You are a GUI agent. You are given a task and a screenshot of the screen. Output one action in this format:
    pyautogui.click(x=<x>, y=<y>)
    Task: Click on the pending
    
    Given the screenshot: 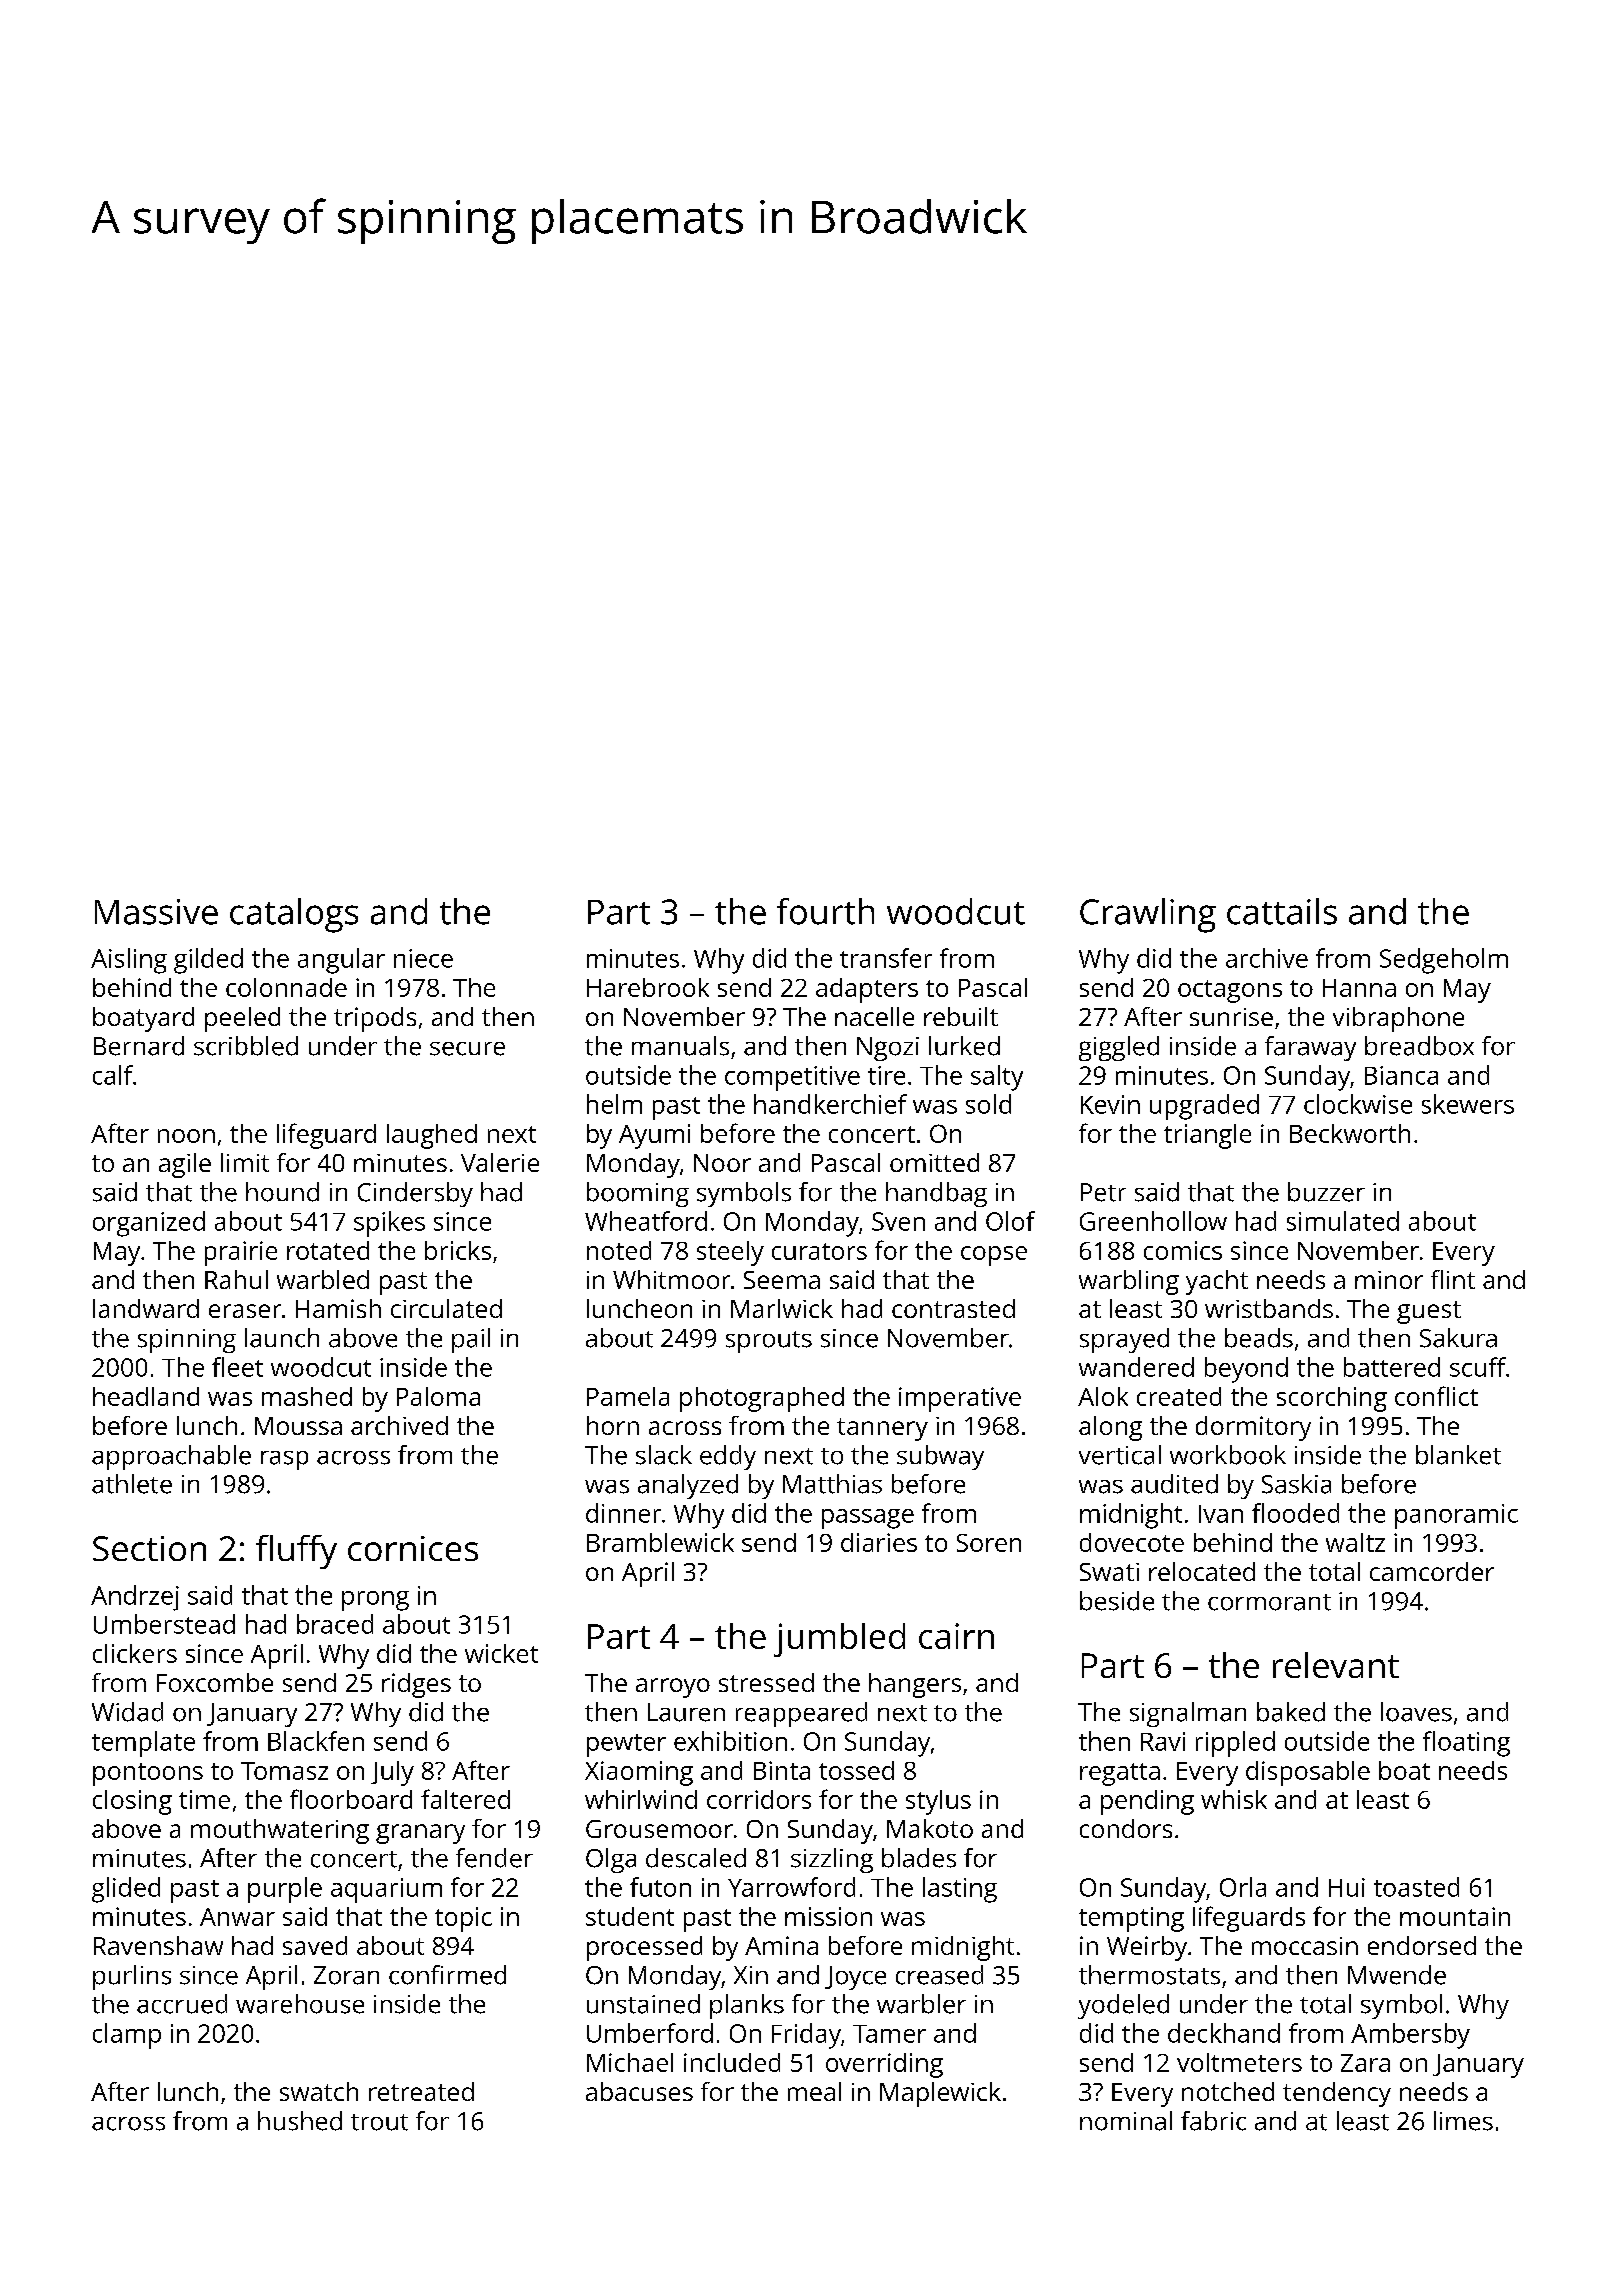 What is the action you would take?
    pyautogui.click(x=1147, y=1802)
